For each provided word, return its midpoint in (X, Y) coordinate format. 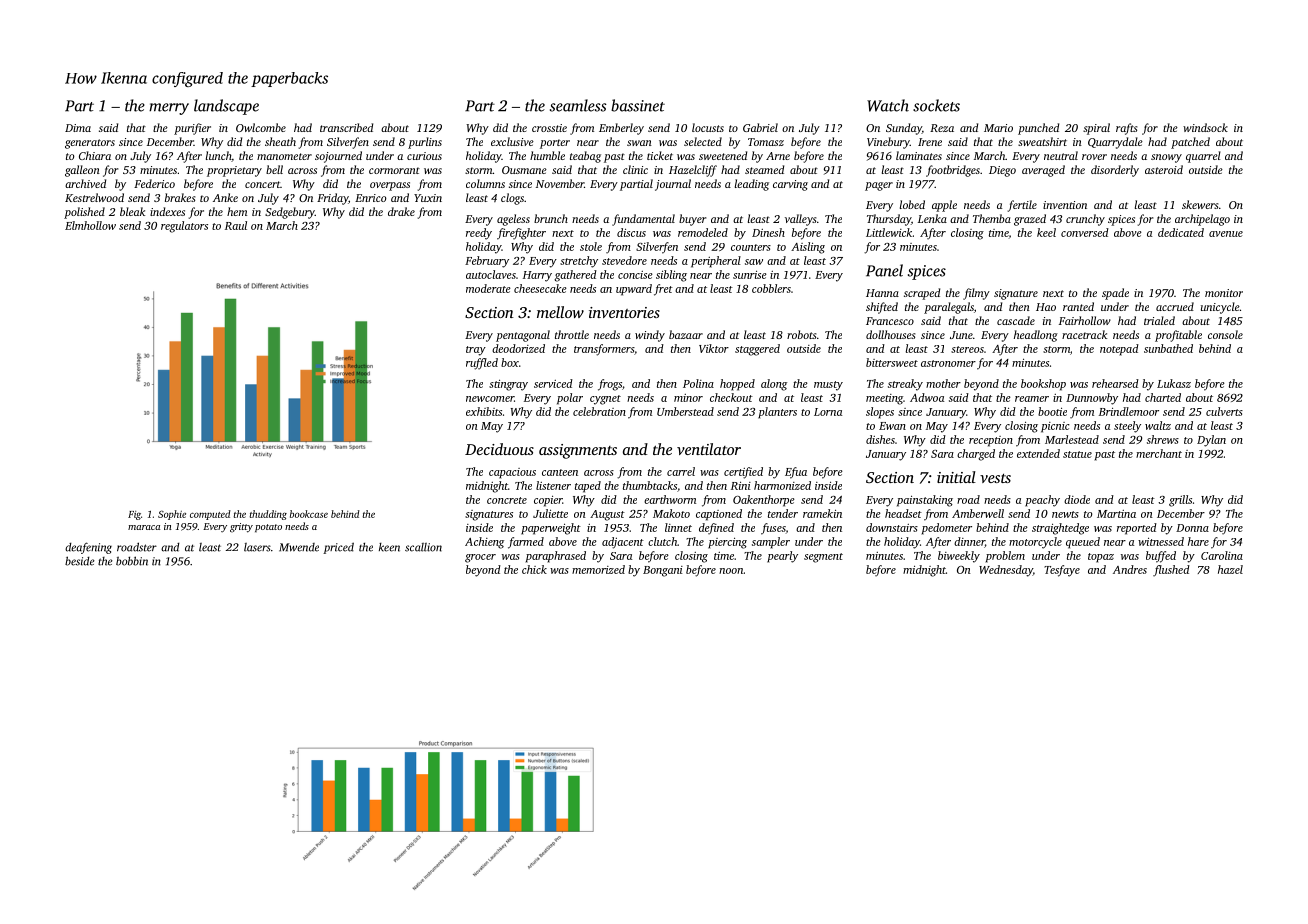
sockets (936, 105)
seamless (578, 105)
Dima (78, 128)
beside (80, 561)
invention (1065, 205)
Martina (1116, 514)
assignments (578, 451)
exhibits (484, 411)
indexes (167, 211)
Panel (884, 270)
